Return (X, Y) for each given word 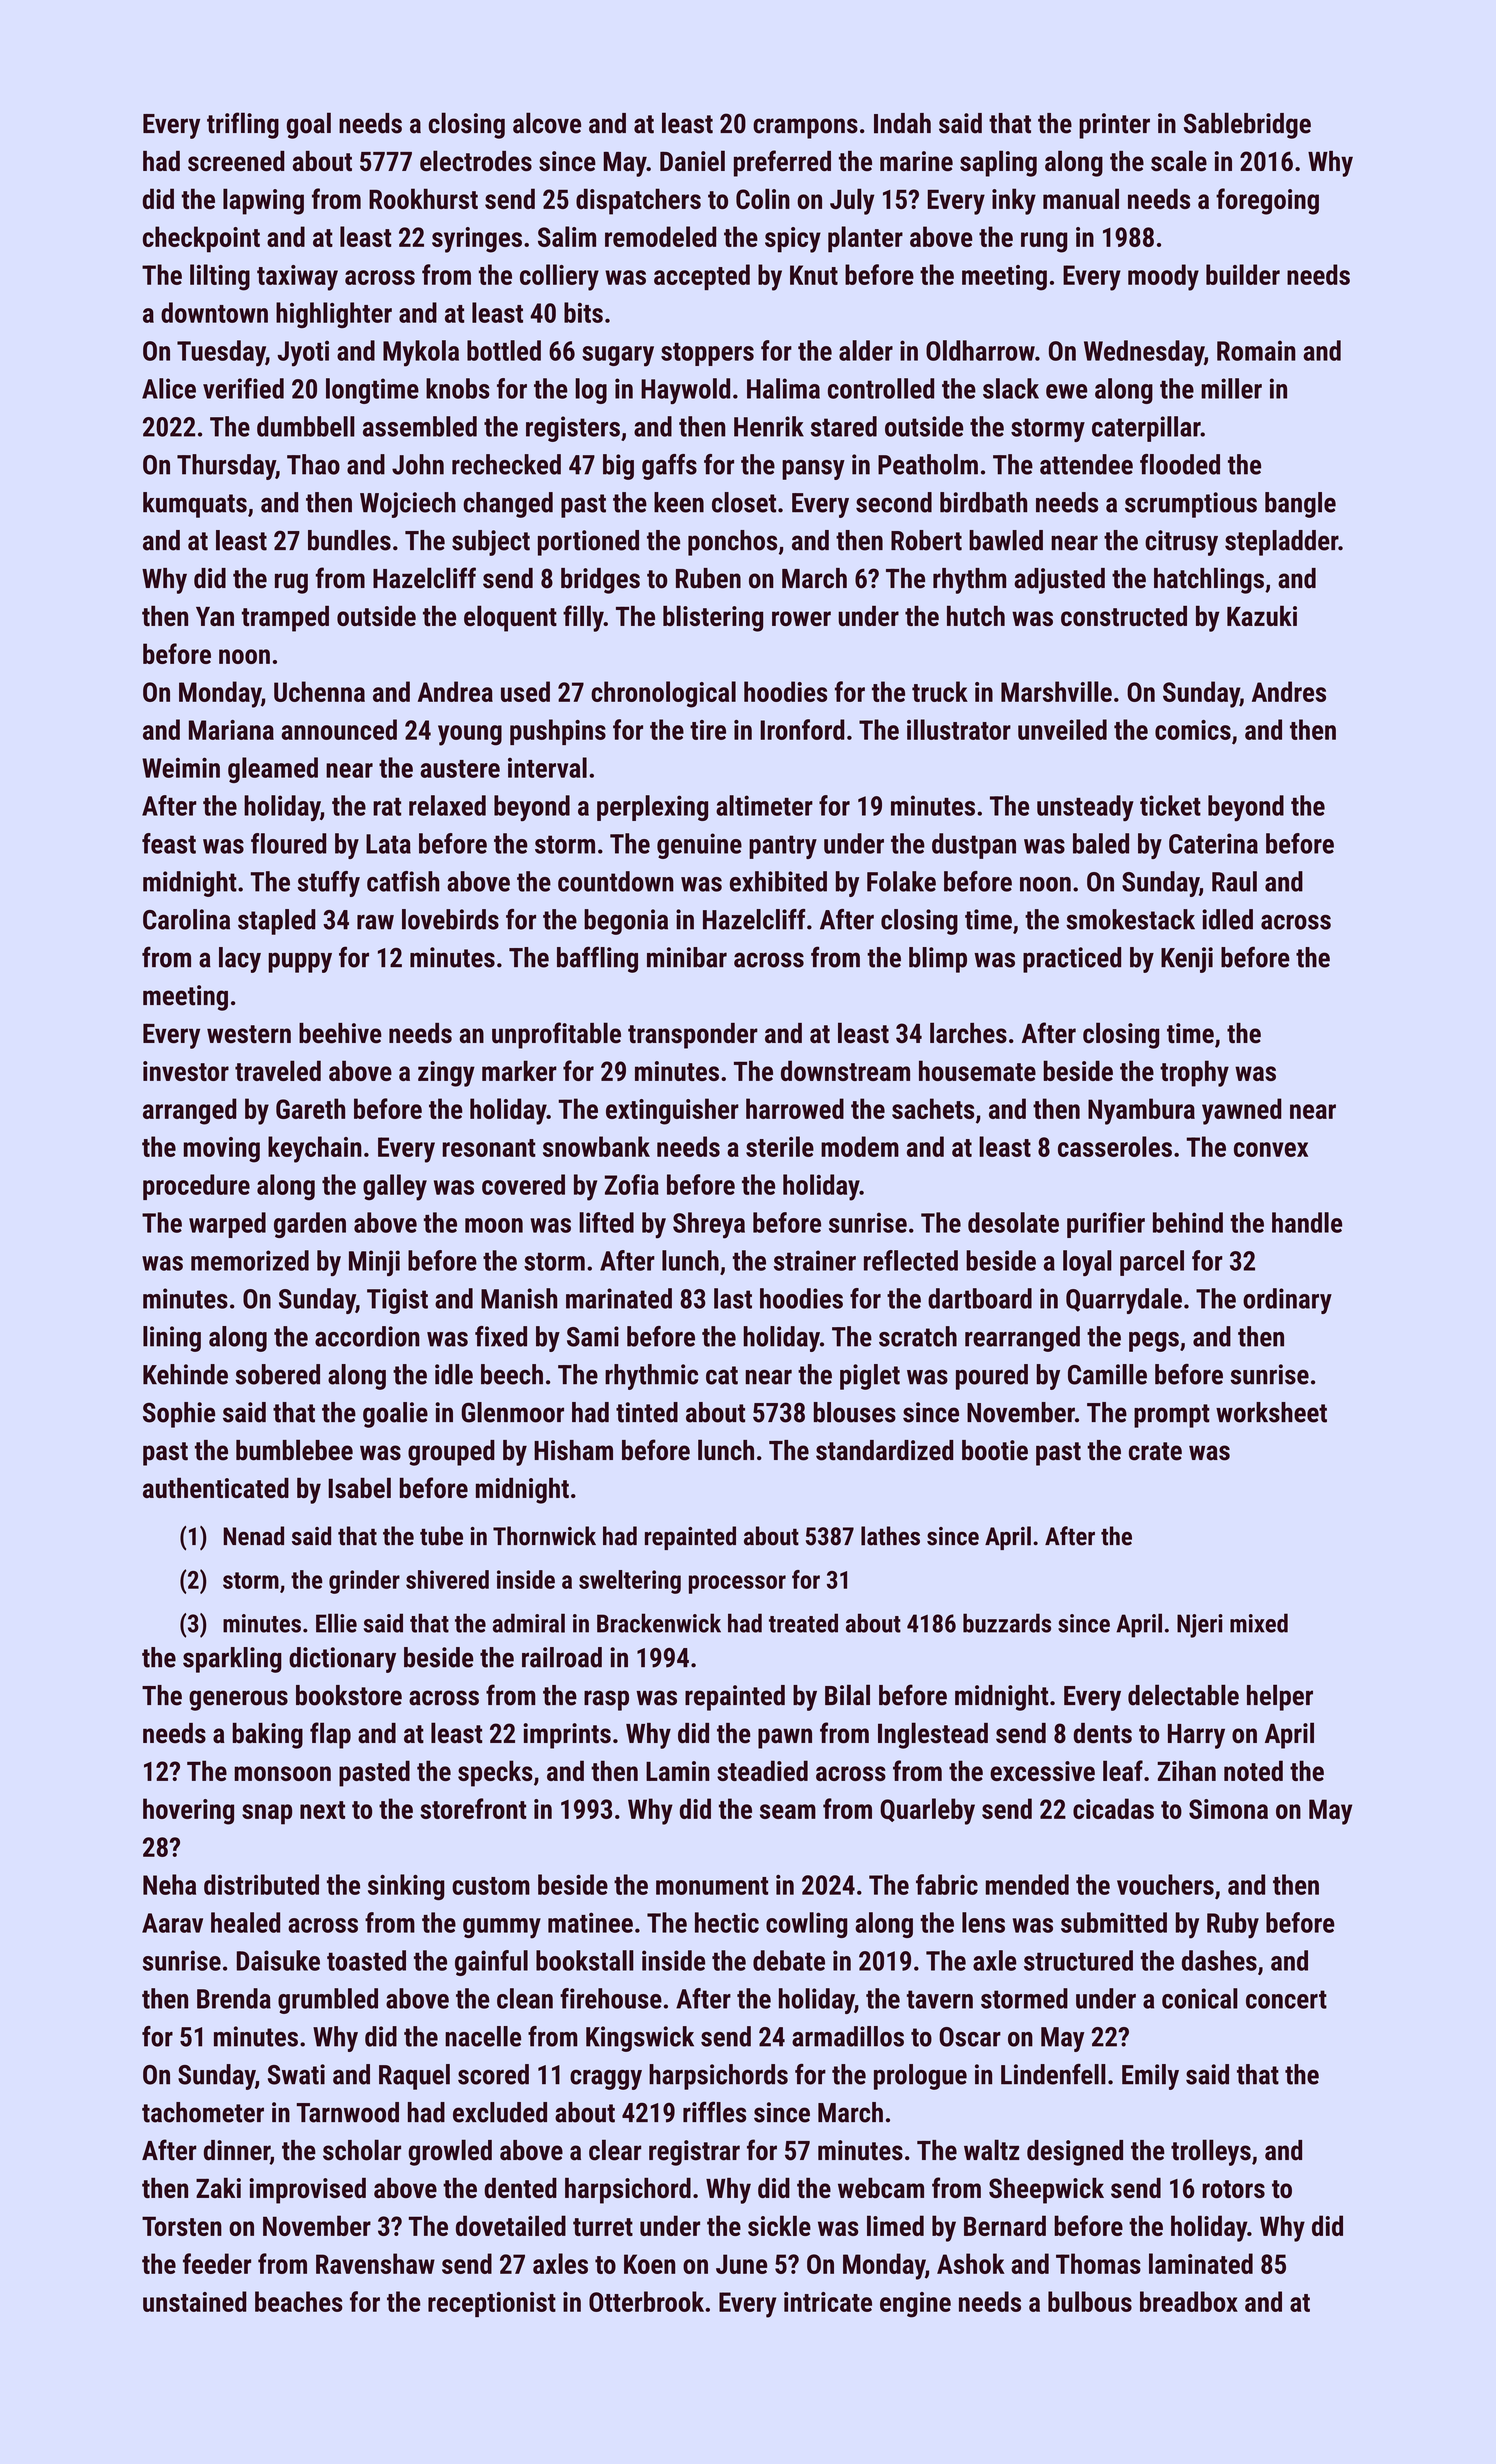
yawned (1242, 1111)
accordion (367, 1336)
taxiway (297, 278)
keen (679, 502)
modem (860, 1146)
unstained (195, 2301)
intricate (828, 2302)
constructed (1124, 615)
